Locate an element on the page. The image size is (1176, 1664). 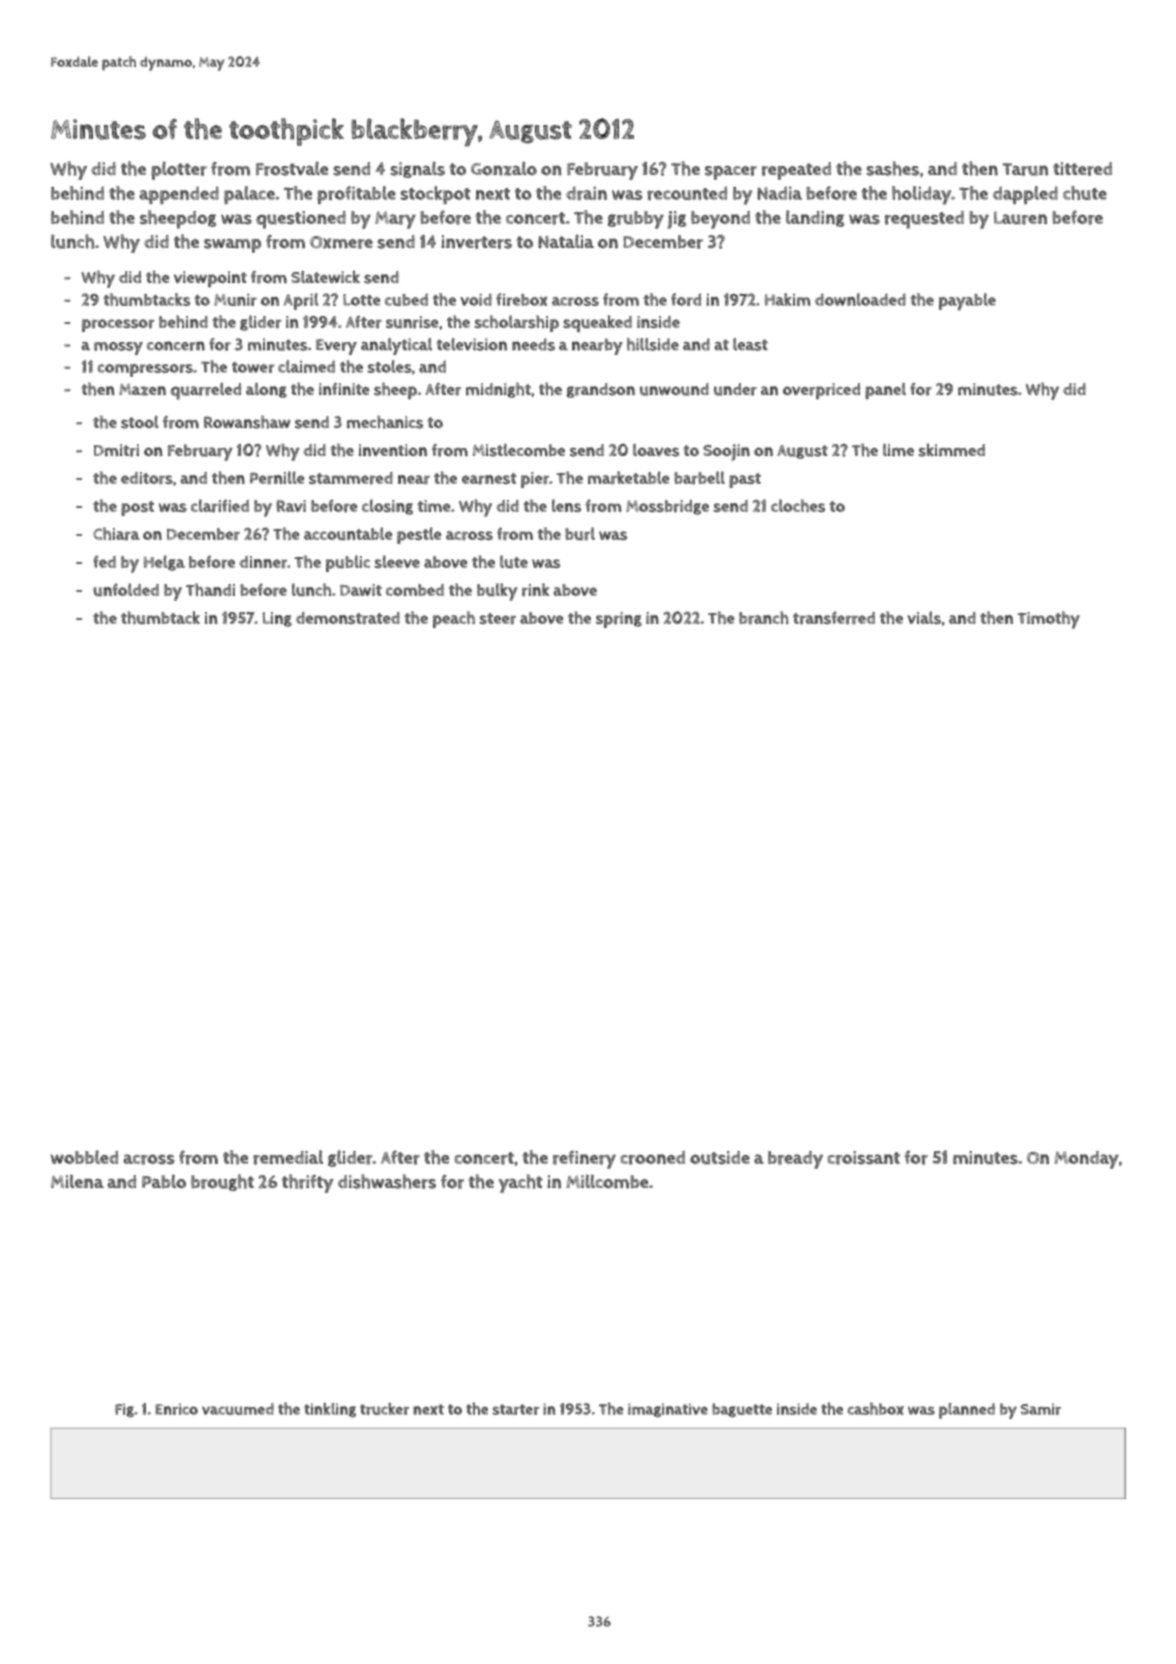
recounted is located at coordinates (687, 193).
